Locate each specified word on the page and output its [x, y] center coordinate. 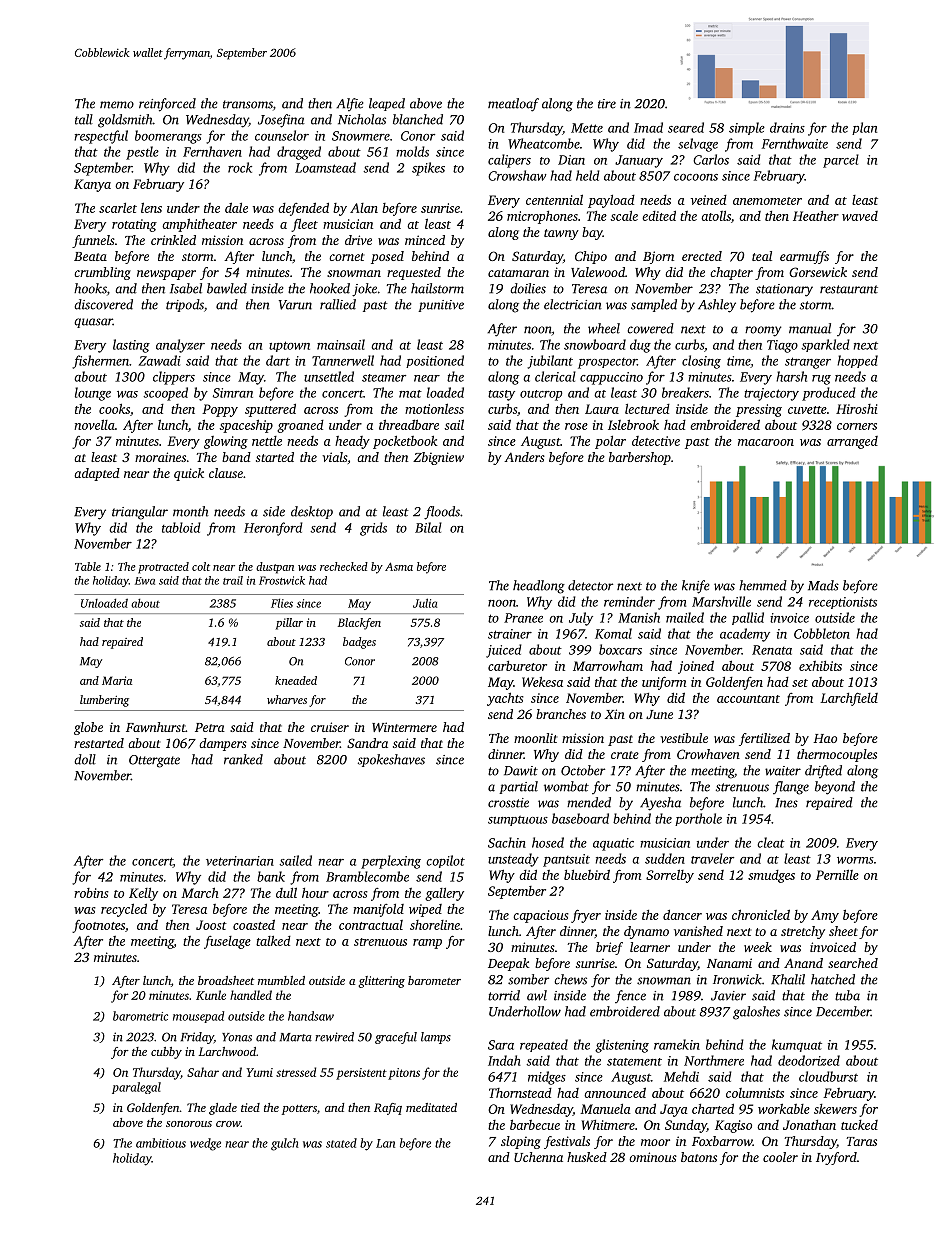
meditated [431, 1107]
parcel [841, 161]
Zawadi [160, 360]
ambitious [161, 1143]
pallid [748, 618]
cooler [780, 1157]
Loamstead [325, 167]
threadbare [409, 424]
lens [151, 207]
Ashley [717, 306]
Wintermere [404, 727]
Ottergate [154, 761]
